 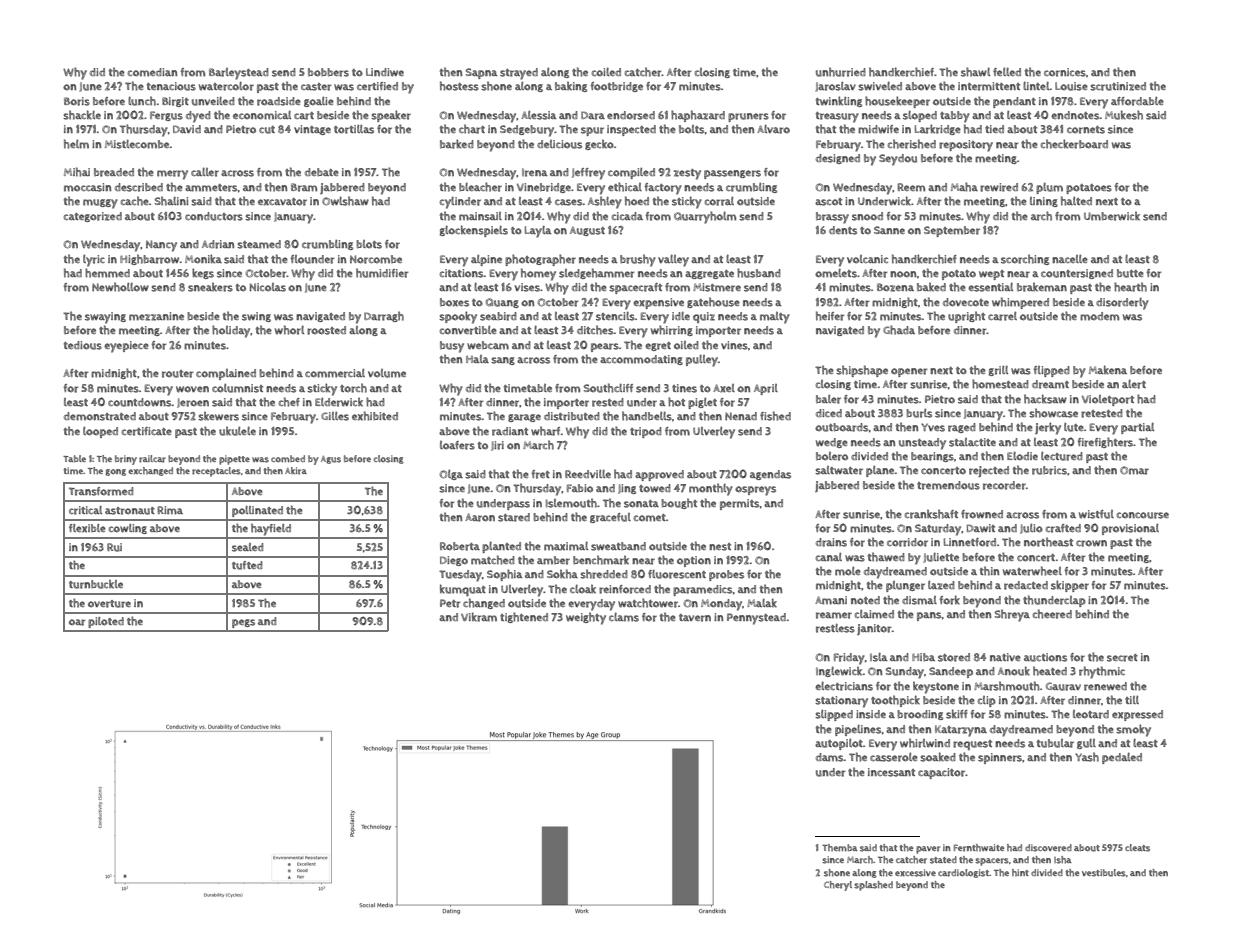 What do you see at coordinates (1012, 615) in the document?
I see `Shreya` at bounding box center [1012, 615].
